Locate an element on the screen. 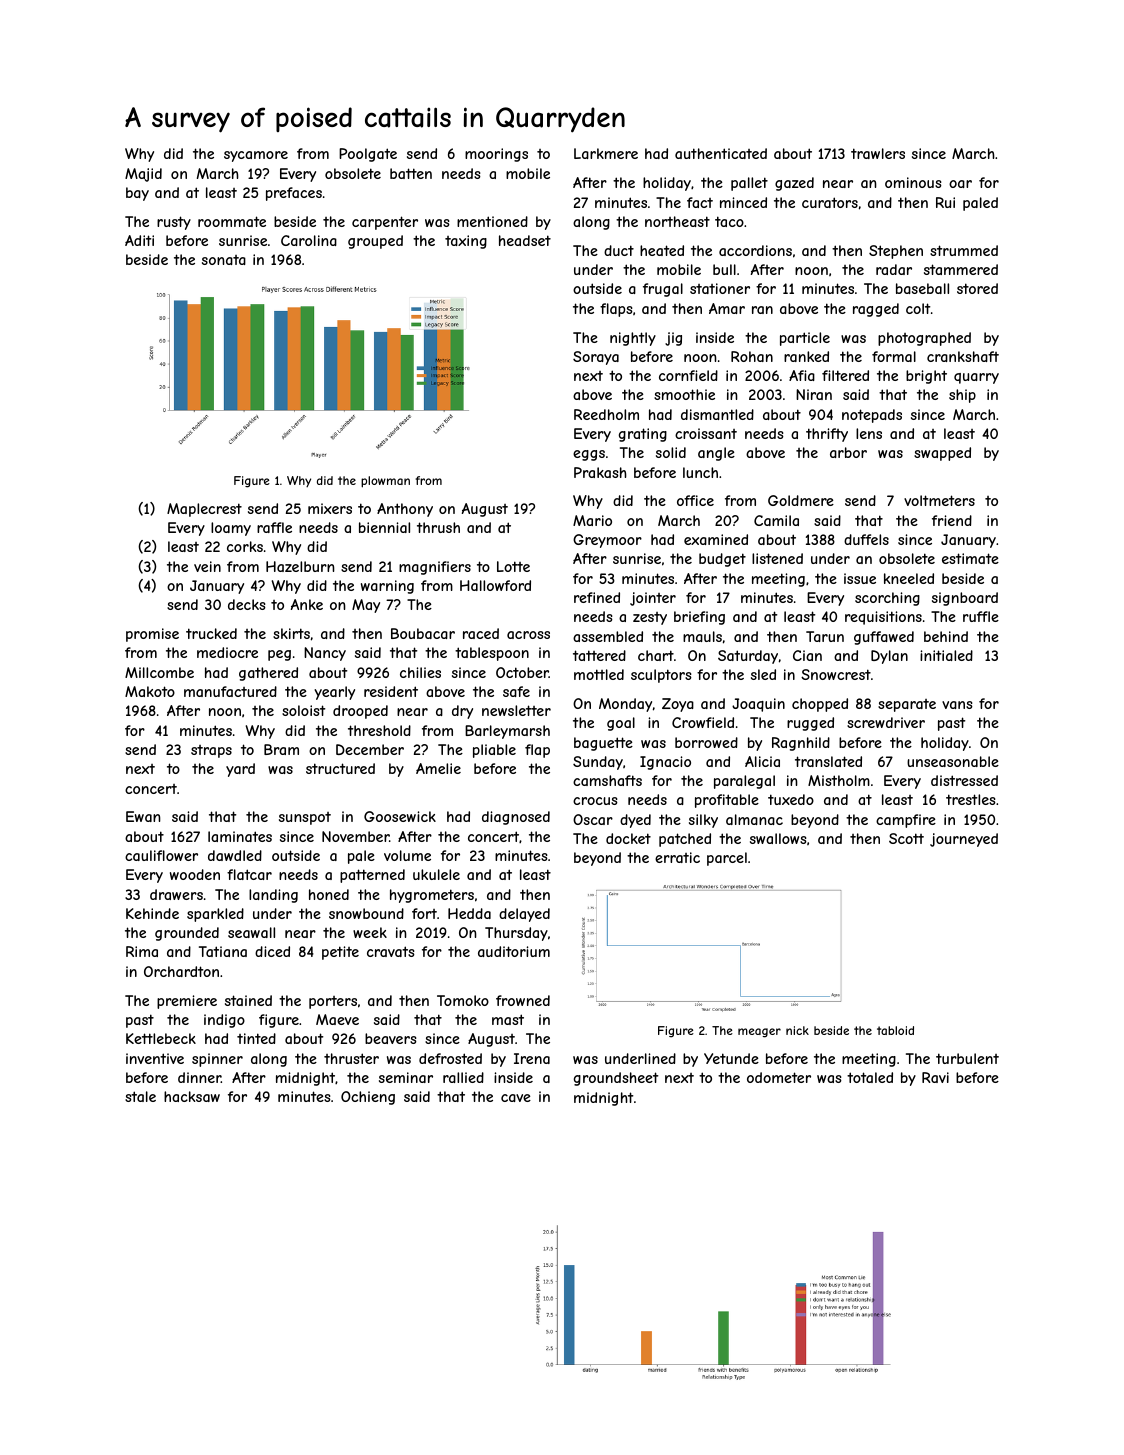 This screenshot has height=1455, width=1124. listened is located at coordinates (777, 558).
